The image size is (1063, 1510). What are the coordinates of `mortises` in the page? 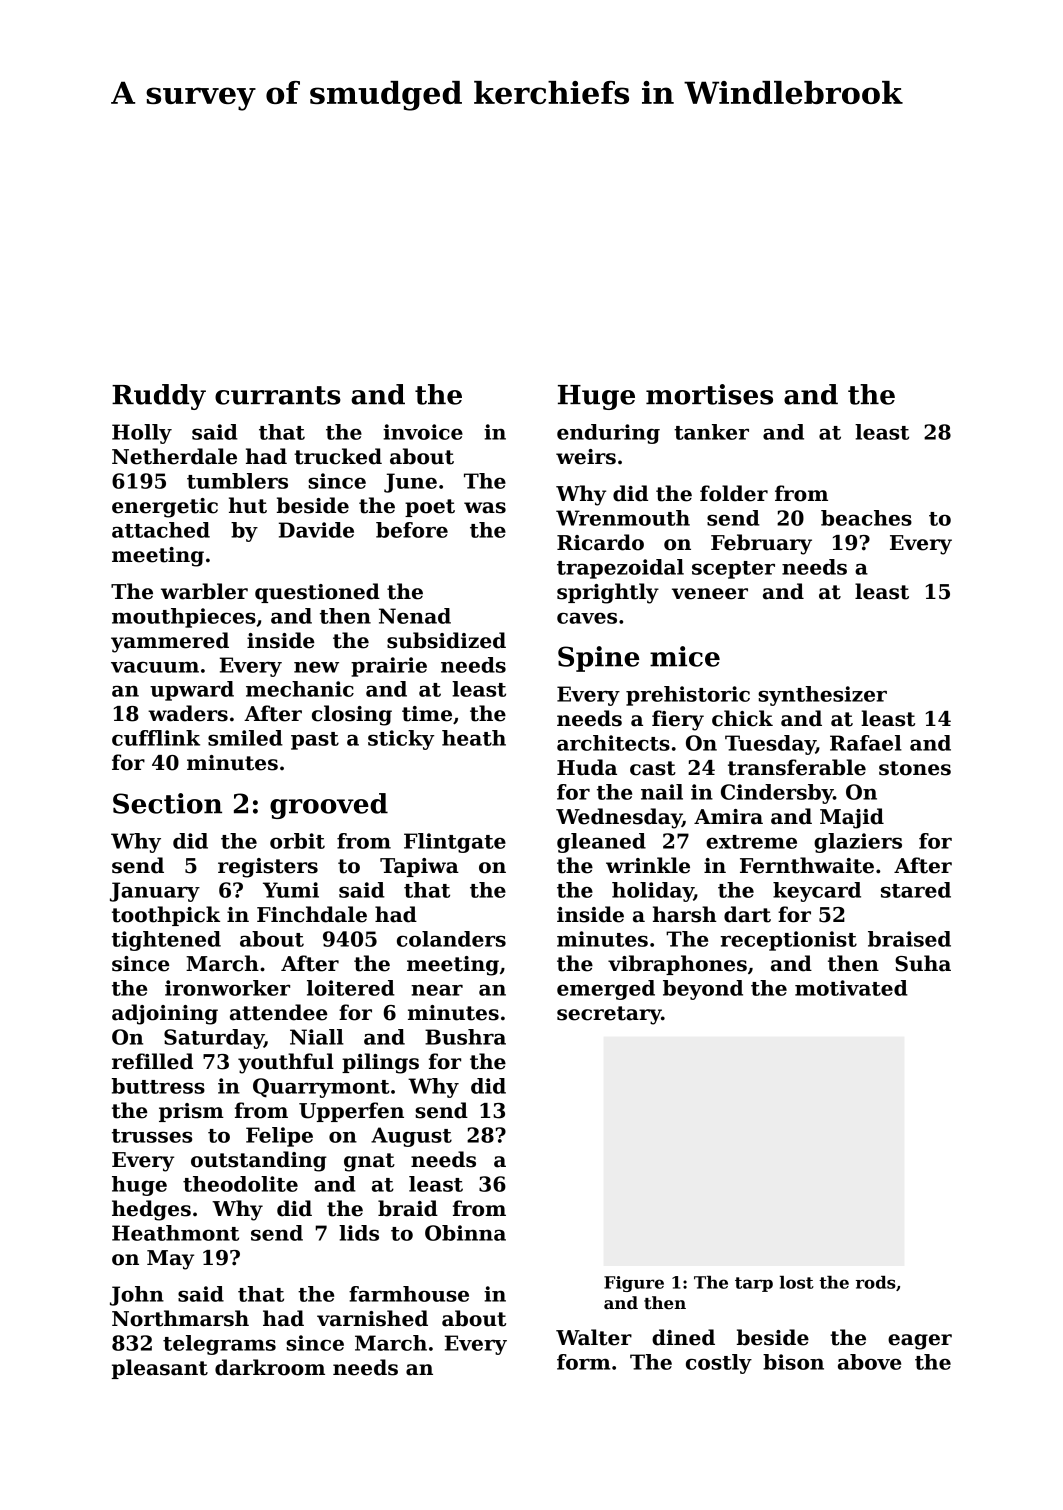 It's located at (709, 394).
